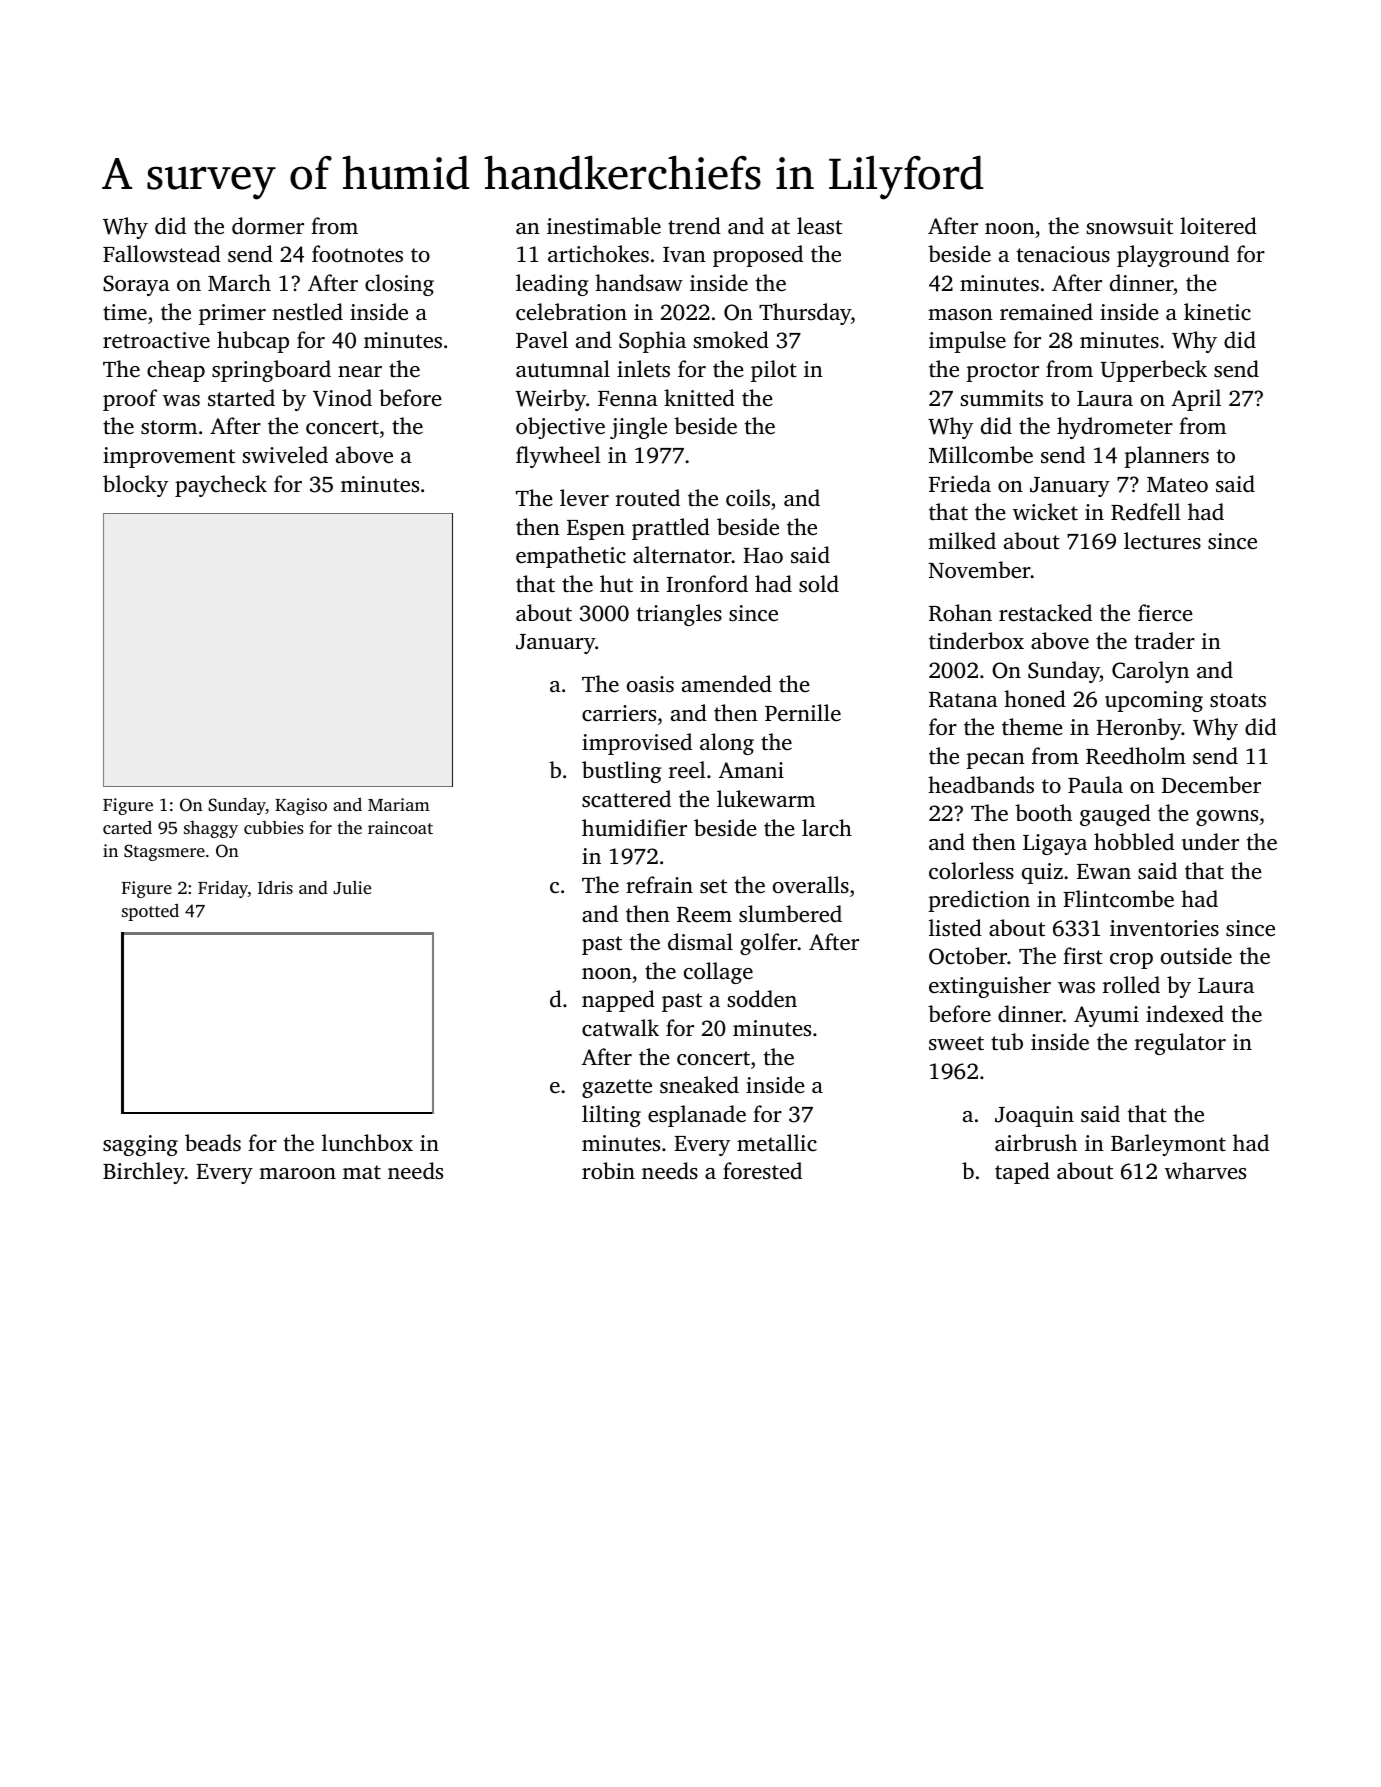 This image has height=1787, width=1381. I want to click on empathetic, so click(571, 557).
